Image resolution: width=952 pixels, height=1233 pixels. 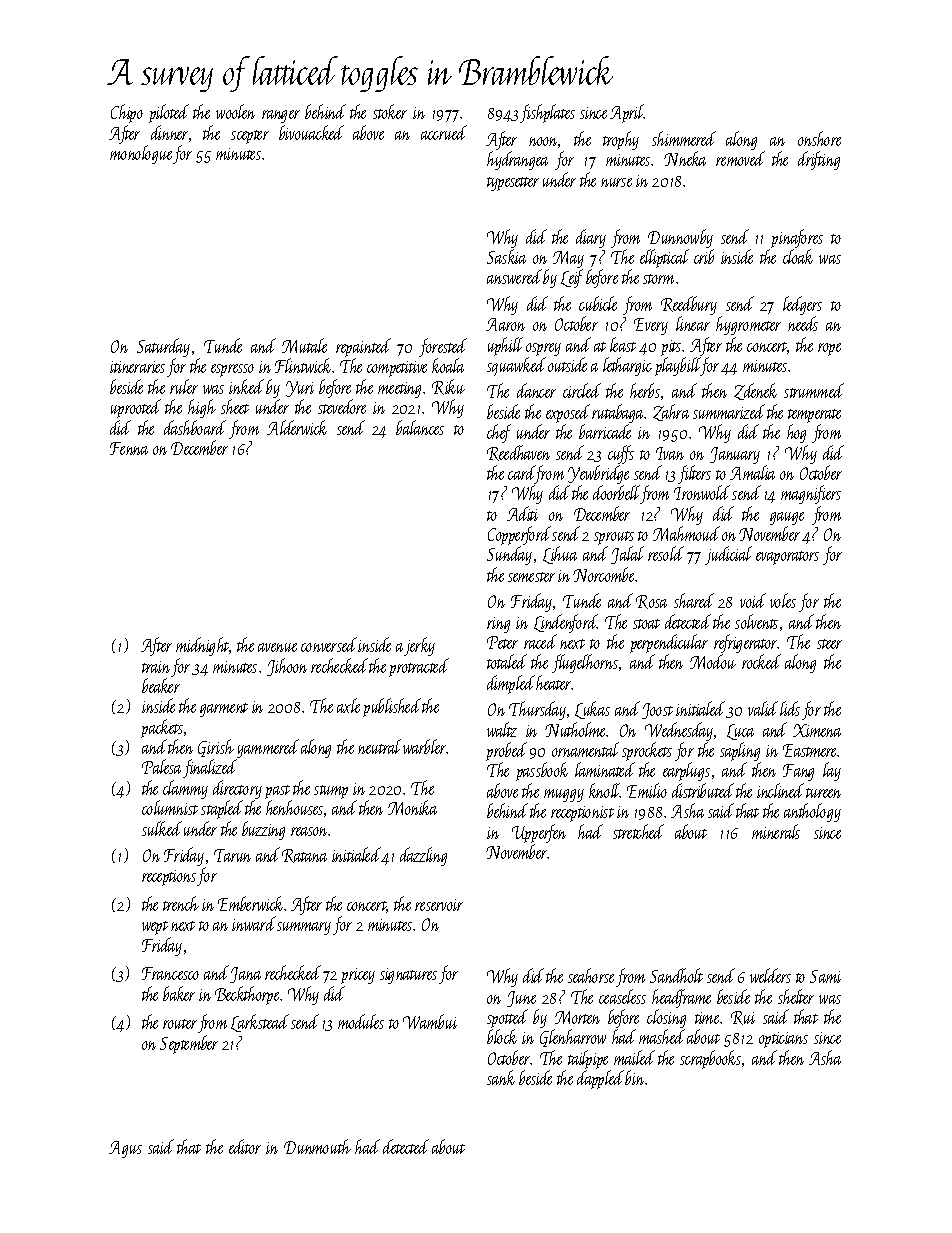 I want to click on onshore, so click(x=819, y=138).
